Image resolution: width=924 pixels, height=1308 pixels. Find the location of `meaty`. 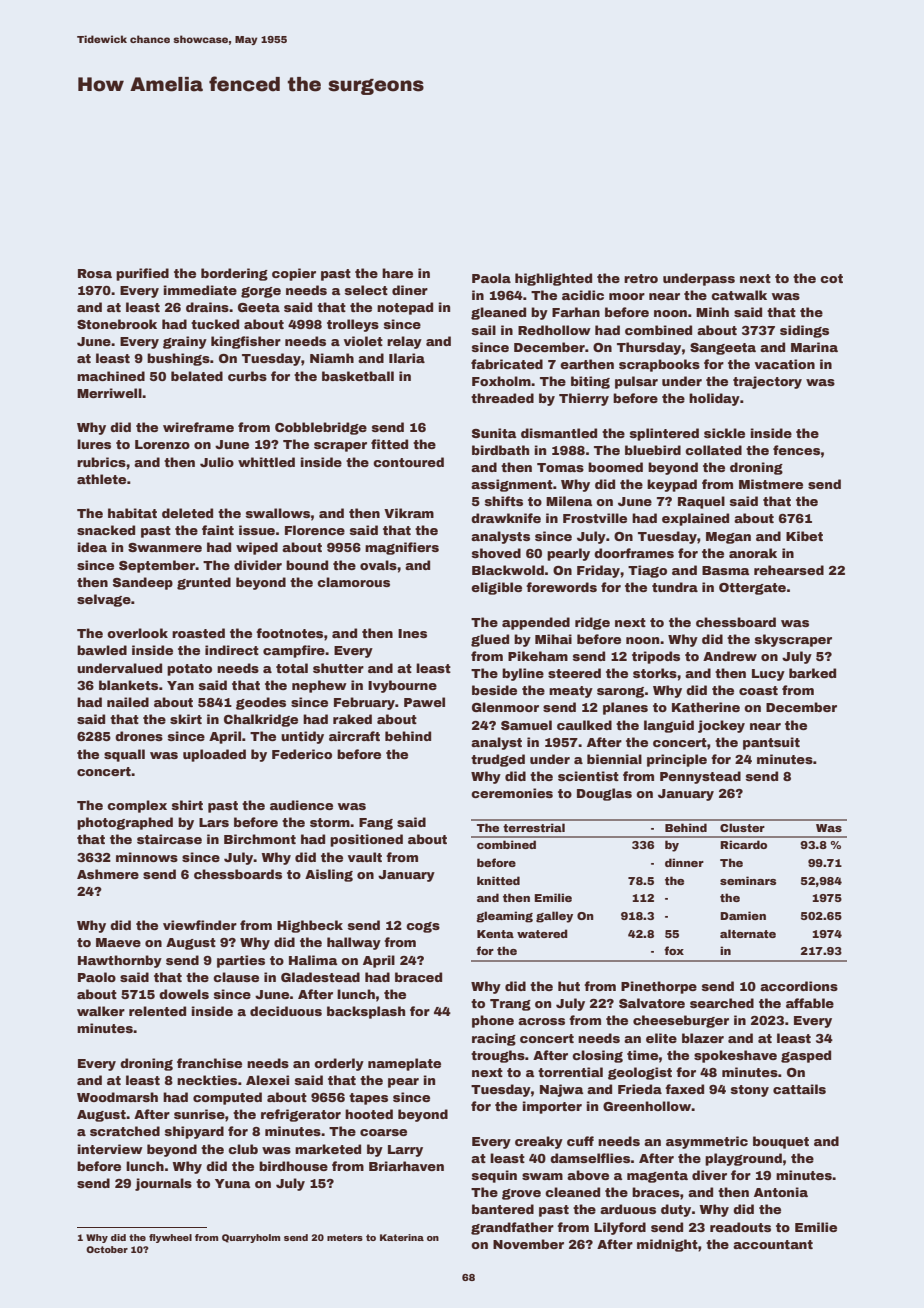

meaty is located at coordinates (571, 692).
